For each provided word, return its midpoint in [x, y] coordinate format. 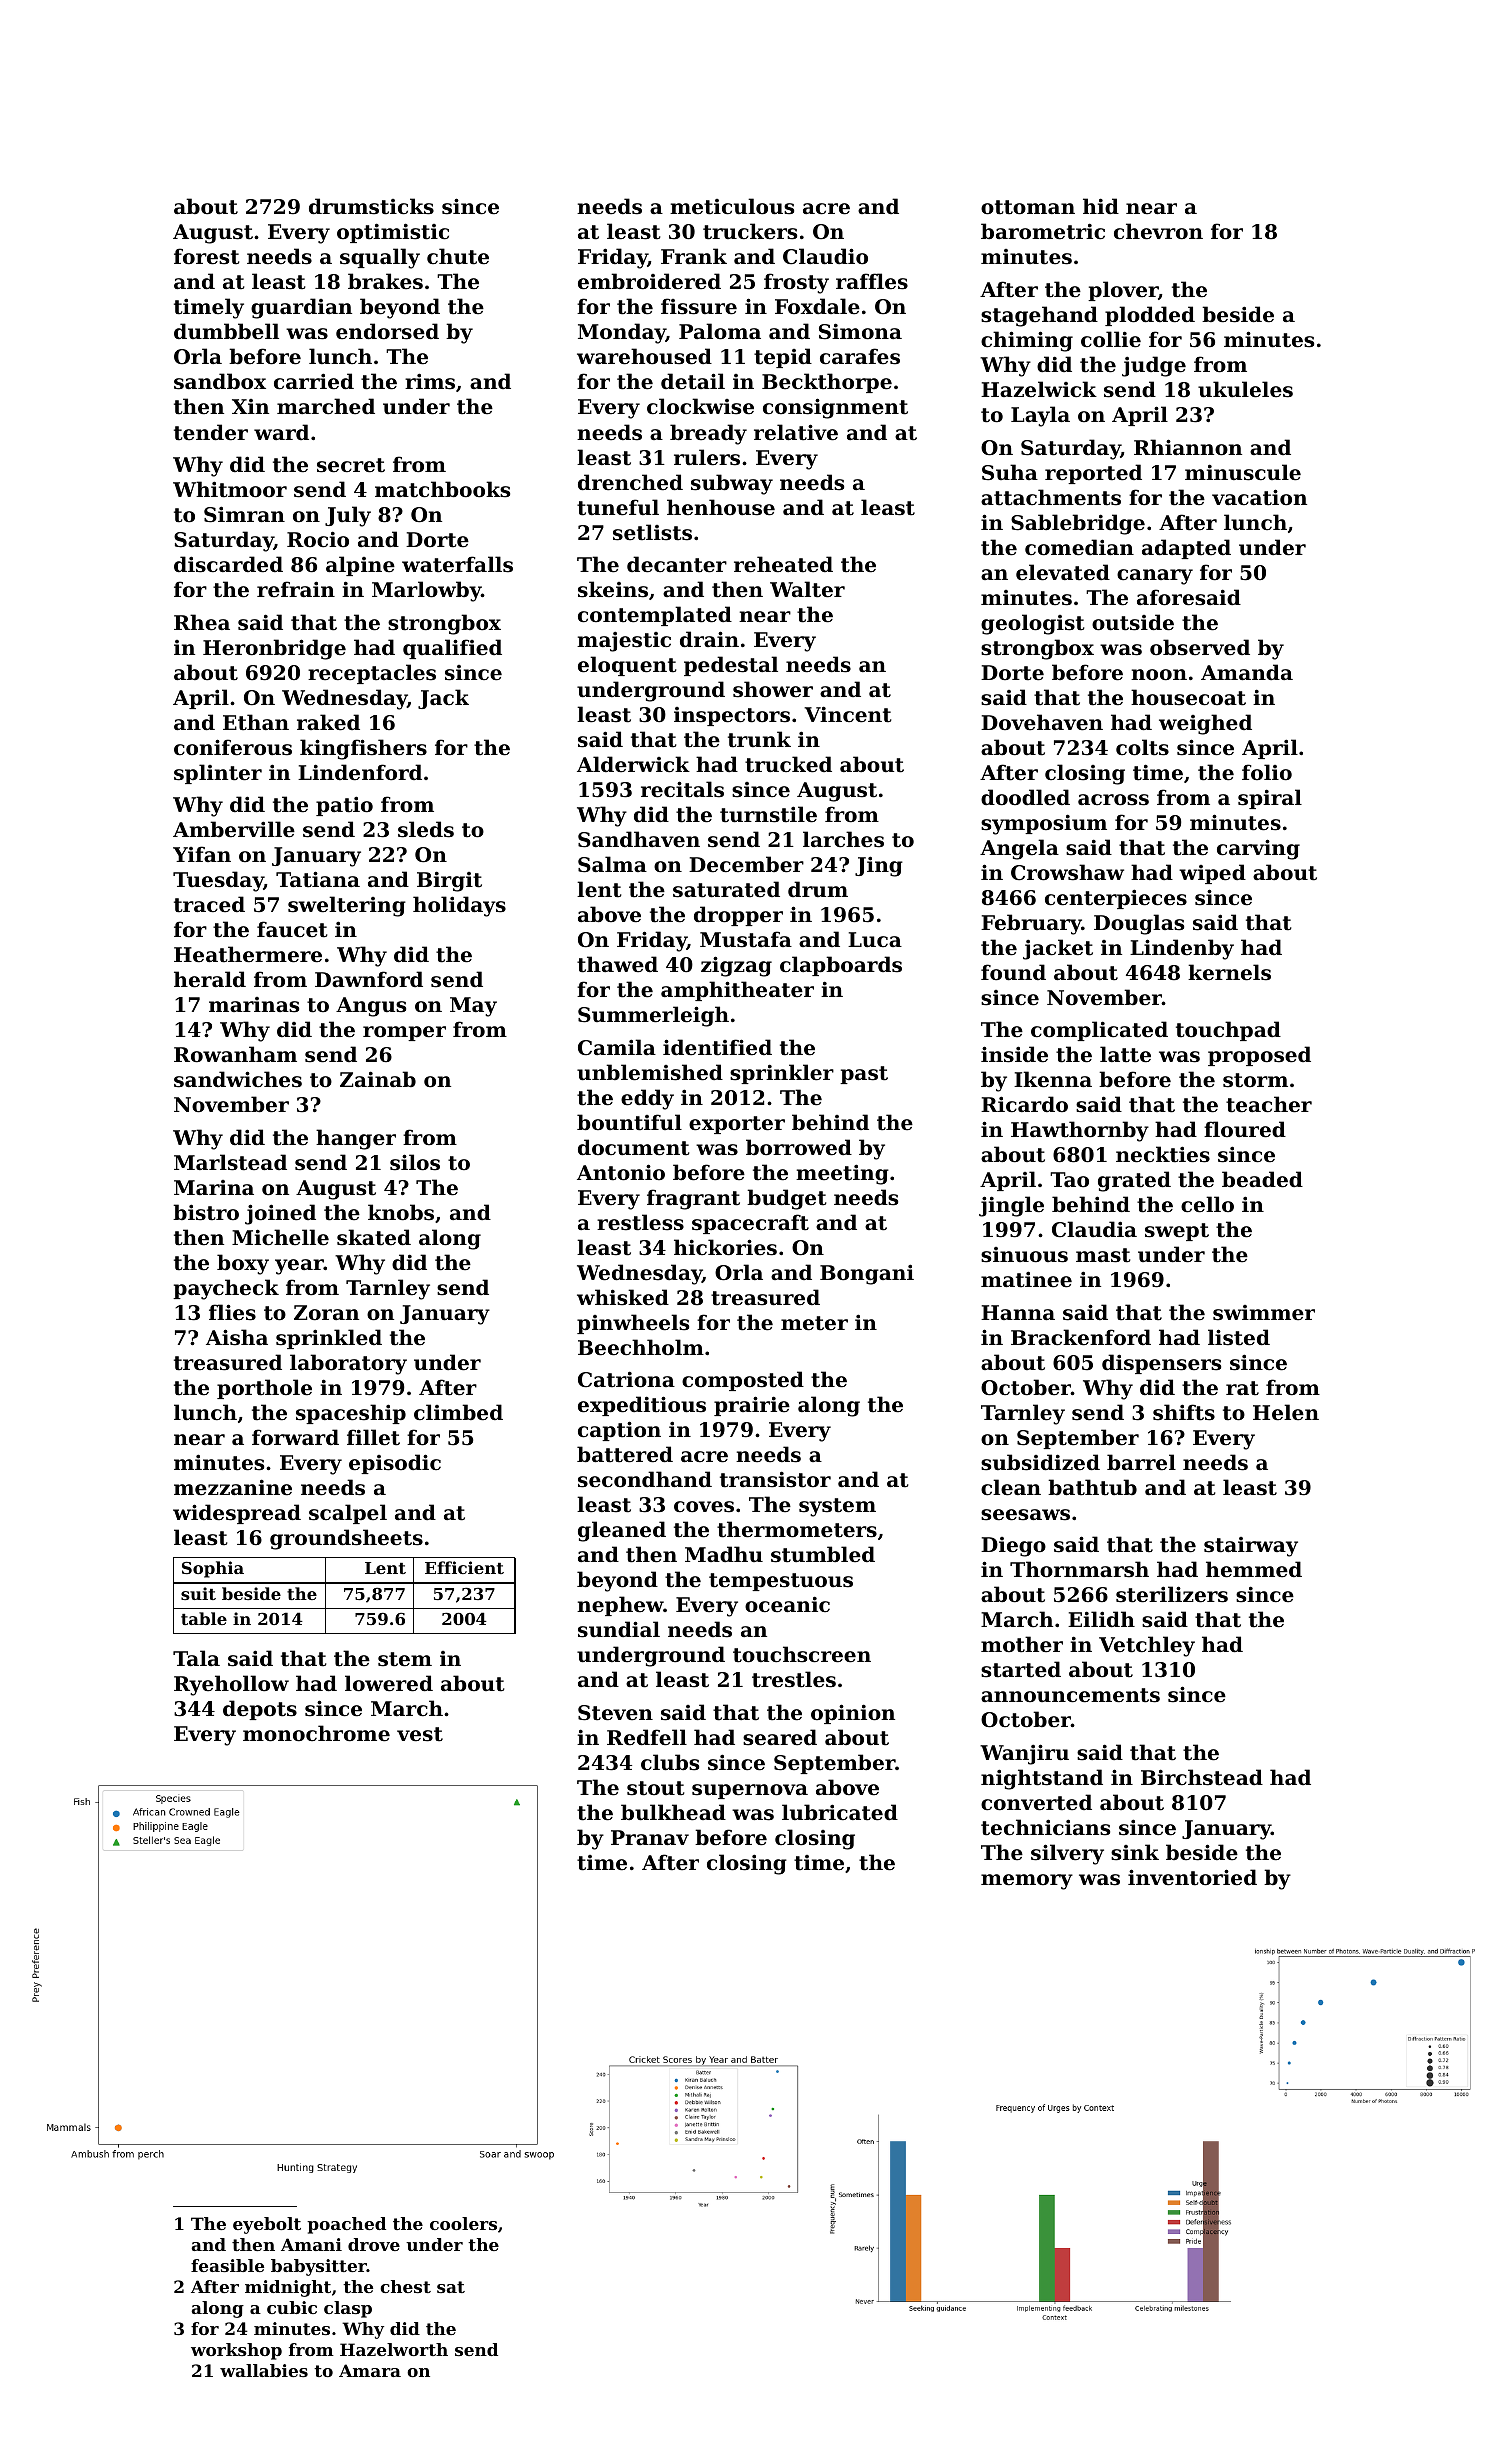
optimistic [393, 233]
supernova [750, 1791]
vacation [1259, 497]
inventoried [1192, 1877]
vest [420, 1734]
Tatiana [318, 879]
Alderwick [633, 764]
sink [1135, 1852]
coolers [463, 2223]
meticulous [732, 206]
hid [1101, 206]
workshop [236, 2351]
